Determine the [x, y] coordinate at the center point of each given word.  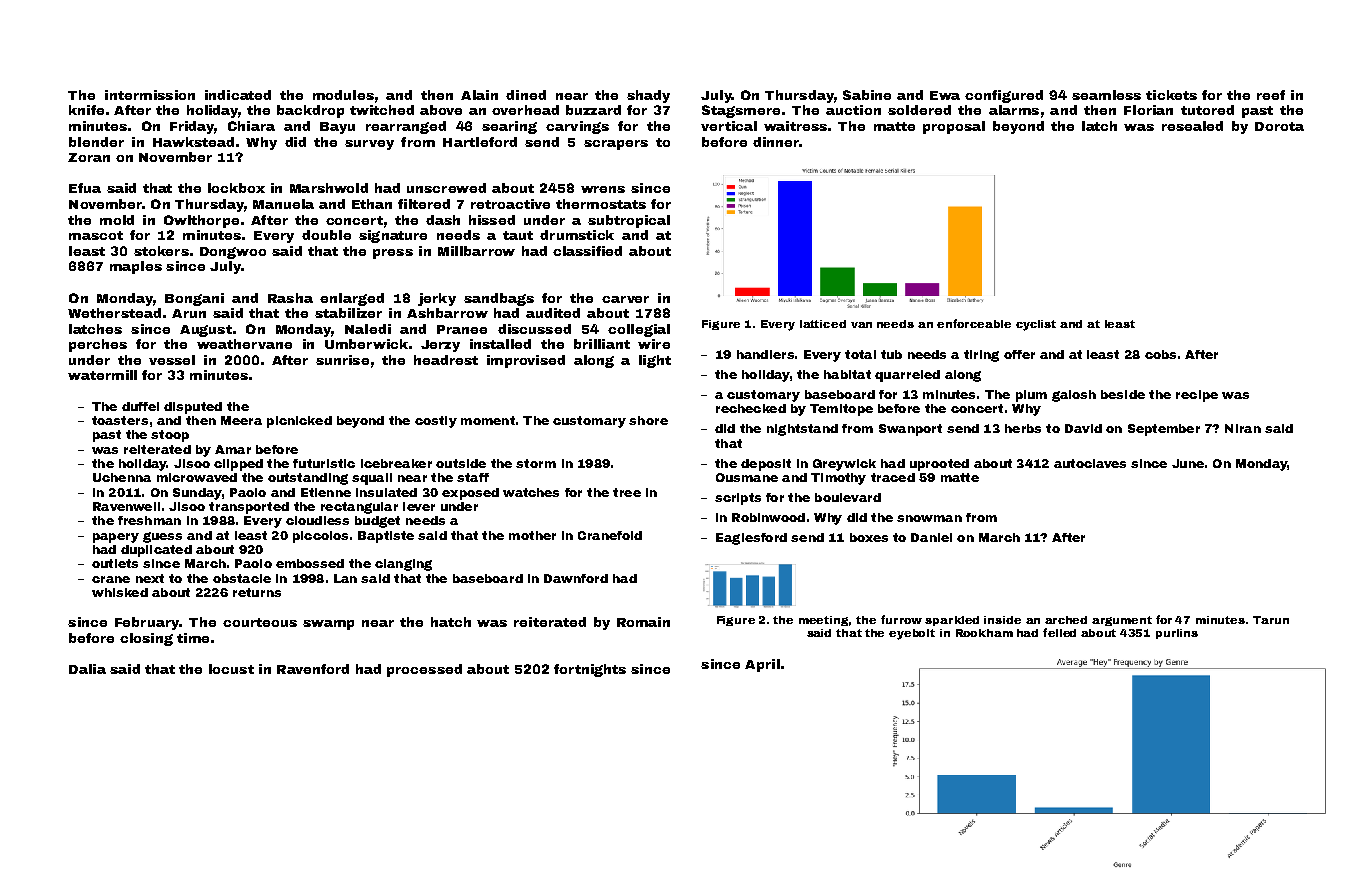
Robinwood [768, 517]
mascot [96, 235]
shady [648, 96]
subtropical [629, 221]
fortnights [590, 670]
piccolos [320, 537]
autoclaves [1090, 463]
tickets [1171, 95]
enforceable [974, 323]
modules [343, 95]
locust [231, 669]
